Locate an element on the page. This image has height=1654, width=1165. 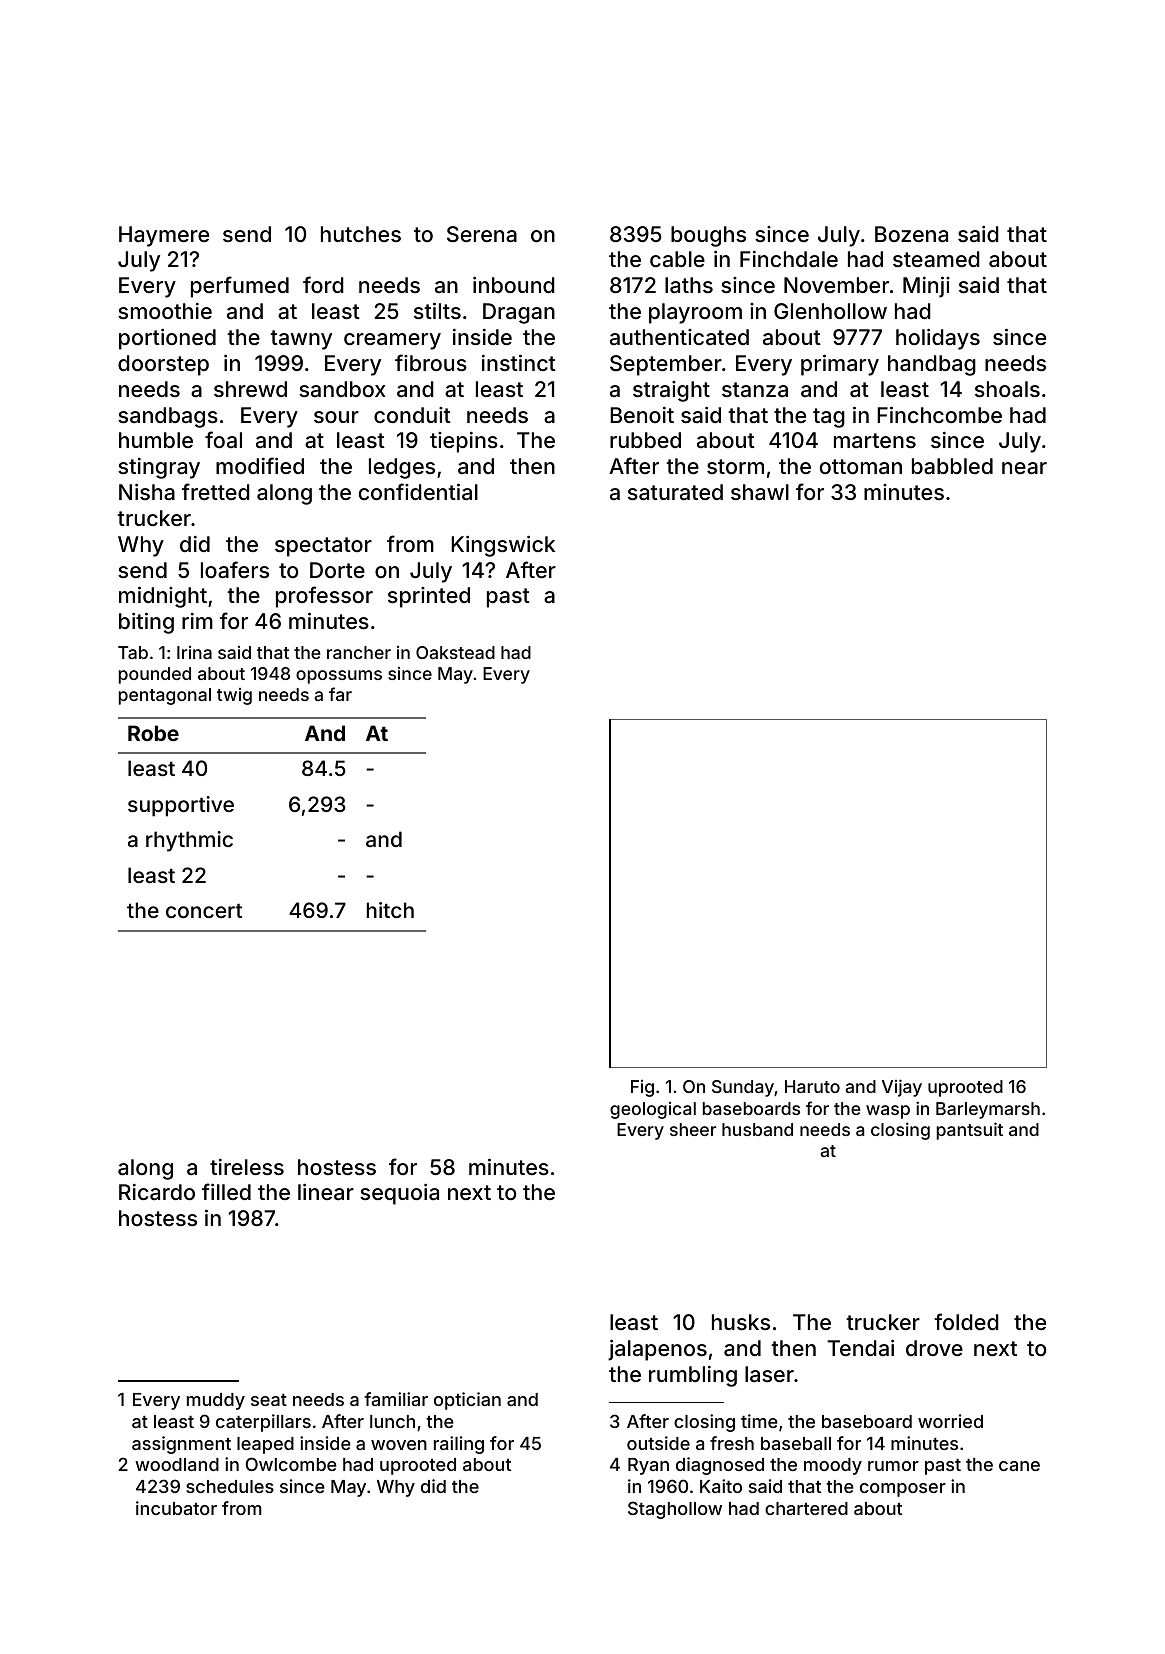
tireless is located at coordinates (247, 1167).
